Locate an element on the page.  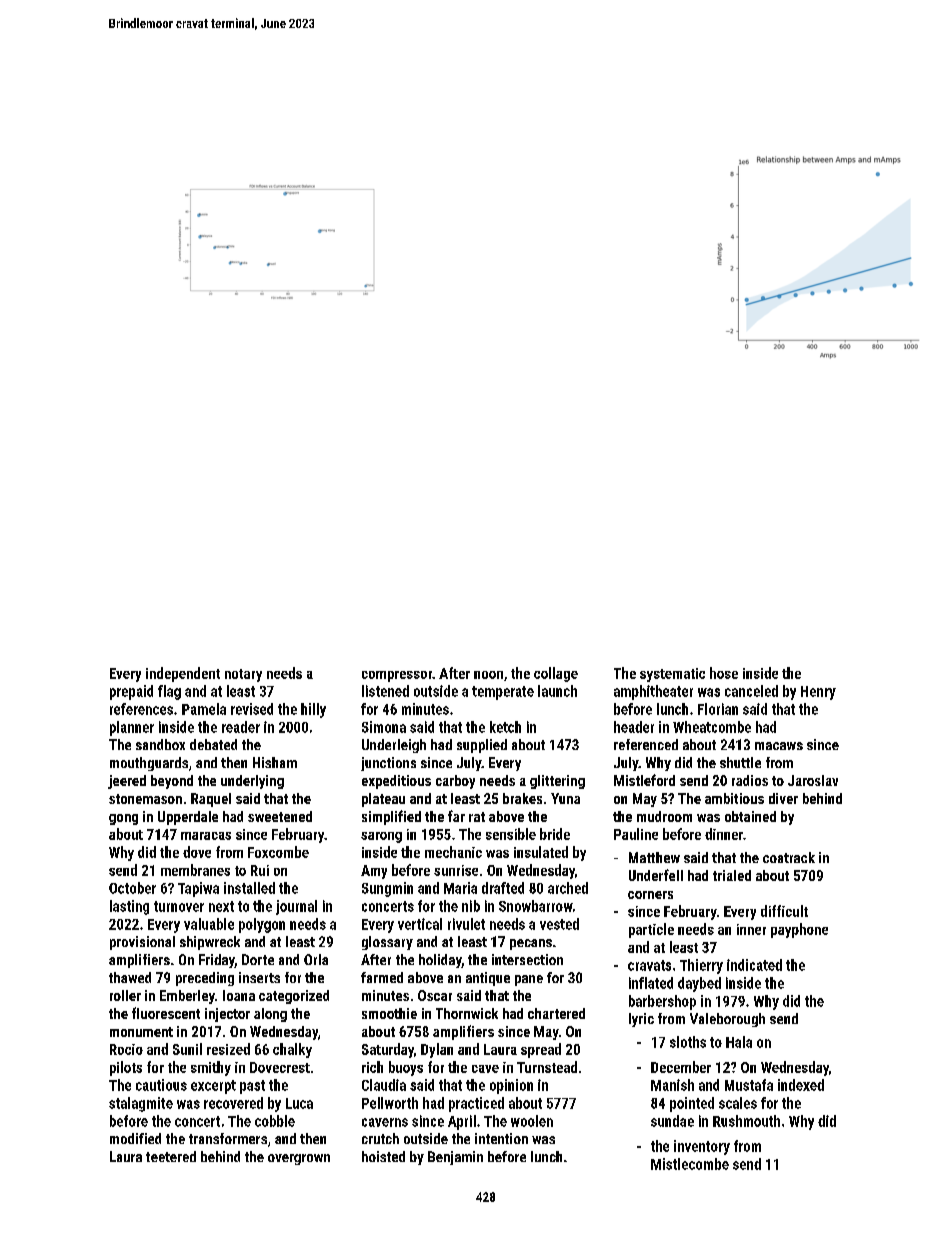
Wheatcombe is located at coordinates (712, 727).
